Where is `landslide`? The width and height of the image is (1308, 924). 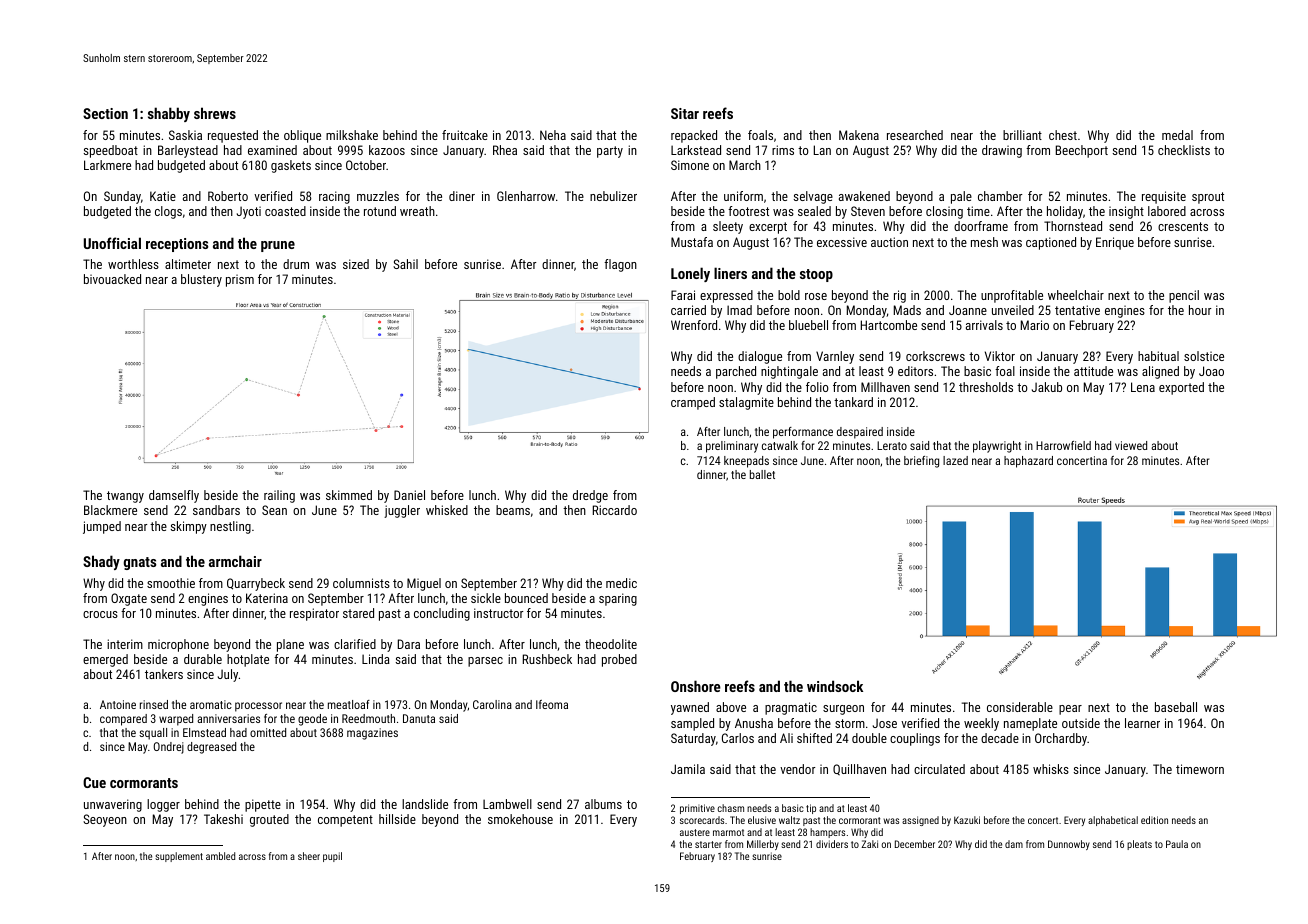
landslide is located at coordinates (425, 804).
